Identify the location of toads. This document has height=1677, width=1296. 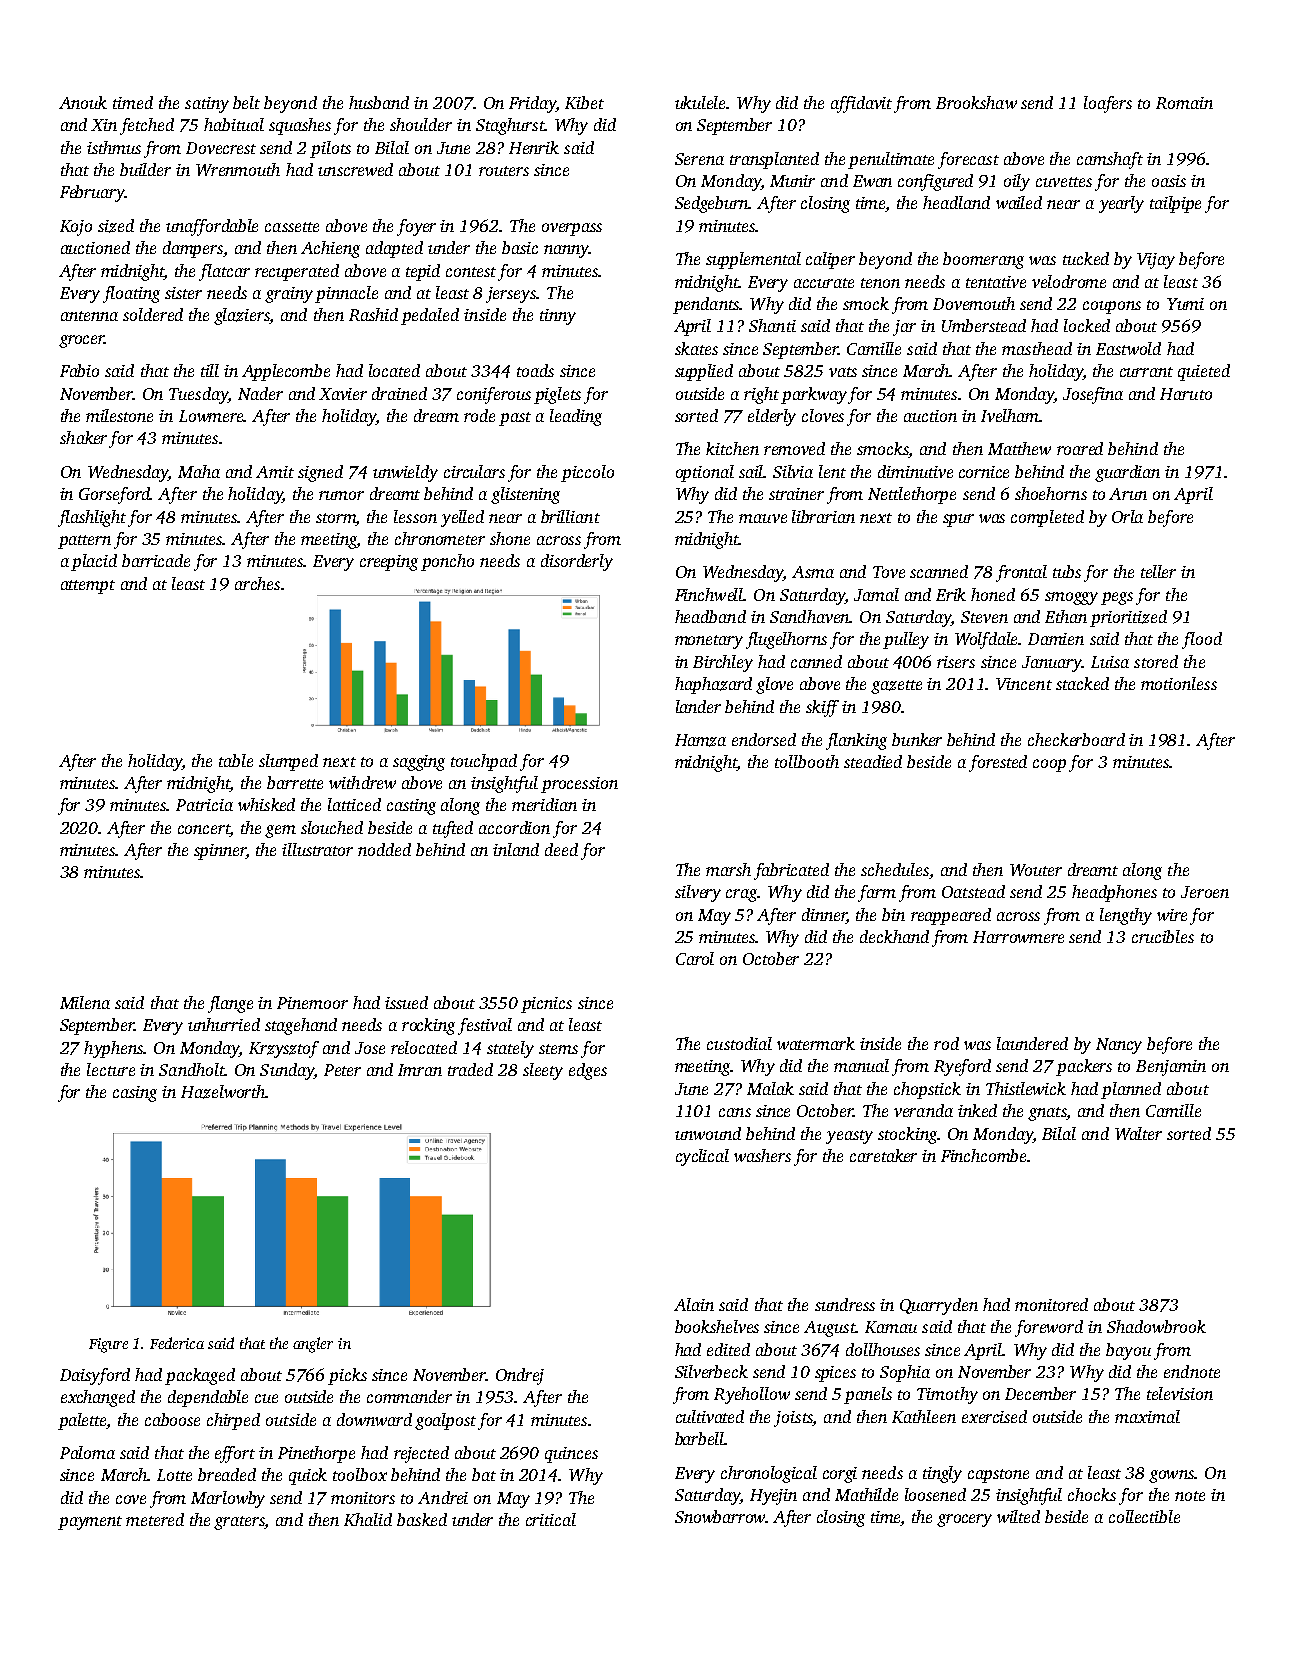
(535, 370).
